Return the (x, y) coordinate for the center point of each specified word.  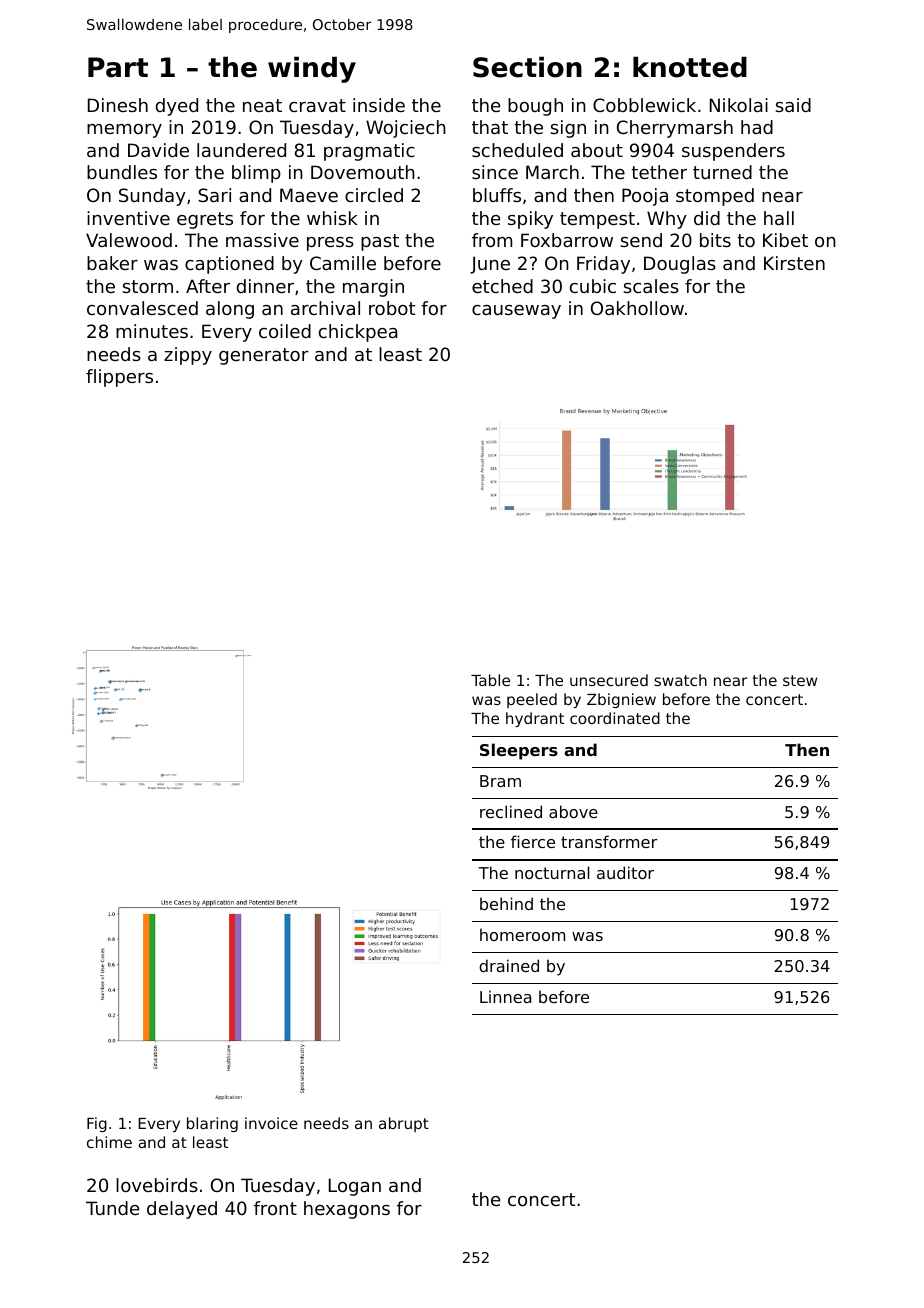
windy (312, 69)
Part (118, 67)
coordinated (615, 718)
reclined (511, 811)
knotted (690, 67)
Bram (500, 781)
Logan (355, 1187)
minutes (152, 331)
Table (490, 680)
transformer (609, 841)
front (275, 1208)
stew (800, 680)
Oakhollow (637, 308)
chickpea (358, 333)
